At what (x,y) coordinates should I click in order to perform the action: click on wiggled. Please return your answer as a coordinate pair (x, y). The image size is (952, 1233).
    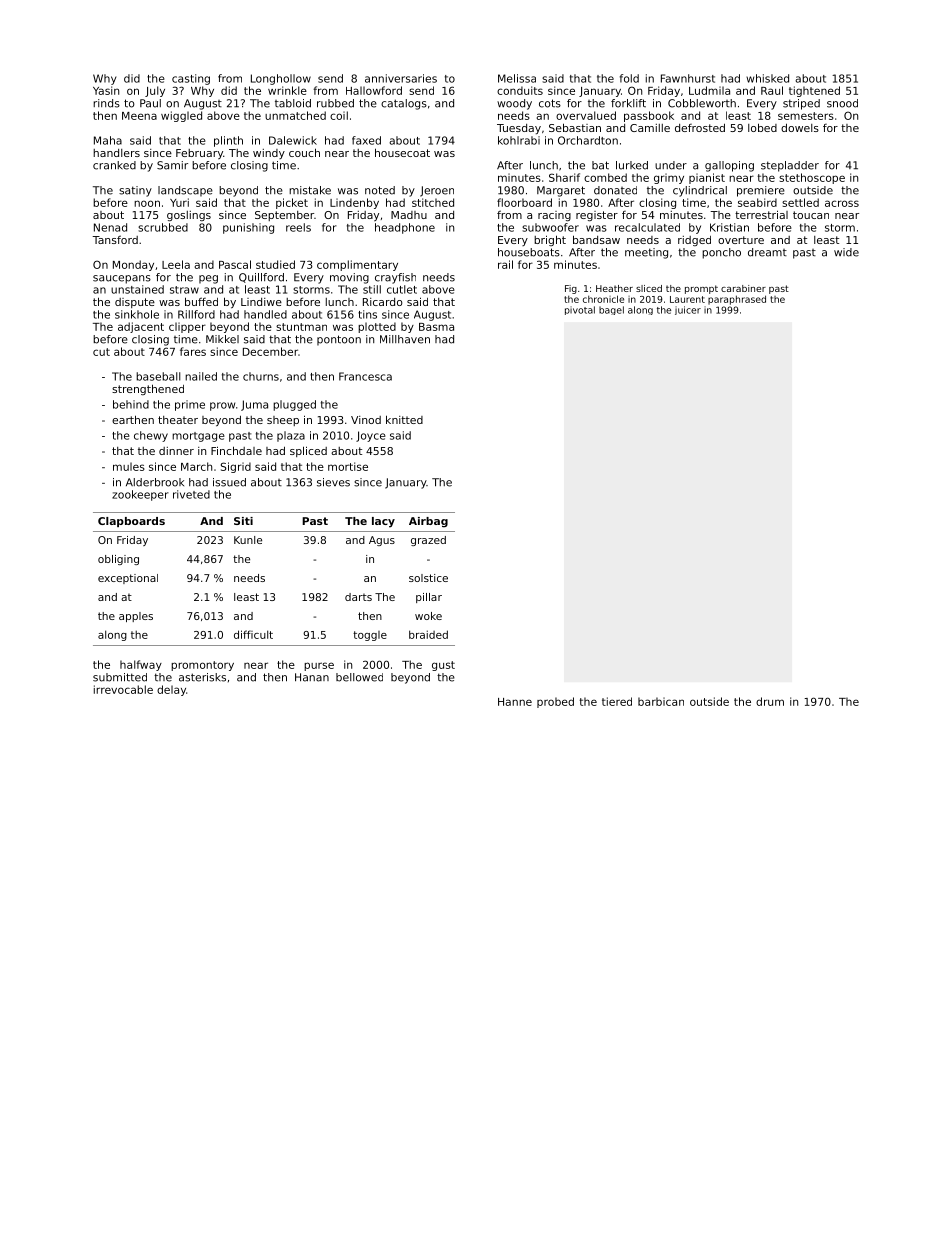
    Looking at the image, I should click on (181, 116).
